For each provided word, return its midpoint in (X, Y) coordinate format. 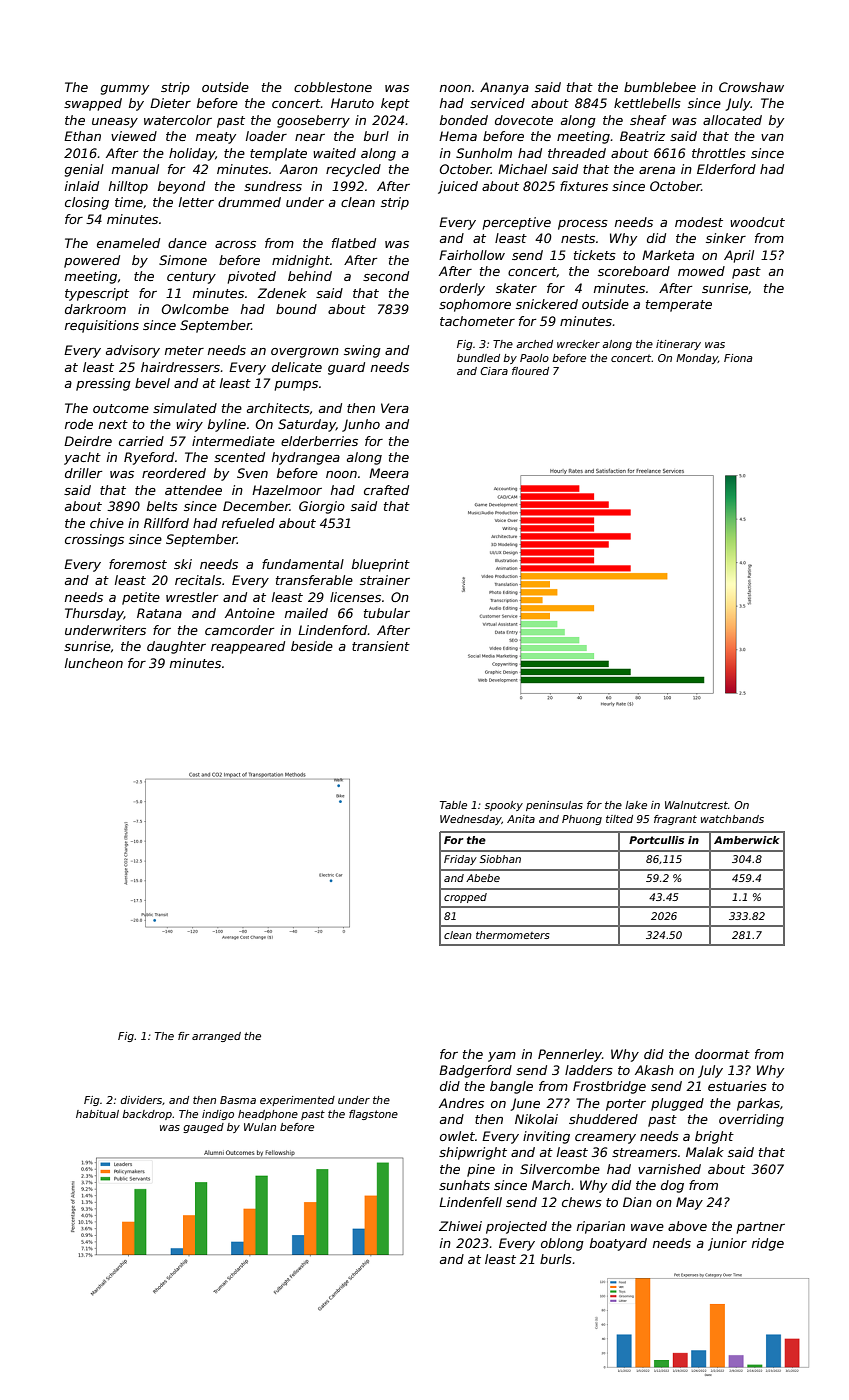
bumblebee (660, 87)
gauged (203, 1128)
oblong (562, 1244)
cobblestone (333, 87)
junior (727, 1244)
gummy (125, 90)
